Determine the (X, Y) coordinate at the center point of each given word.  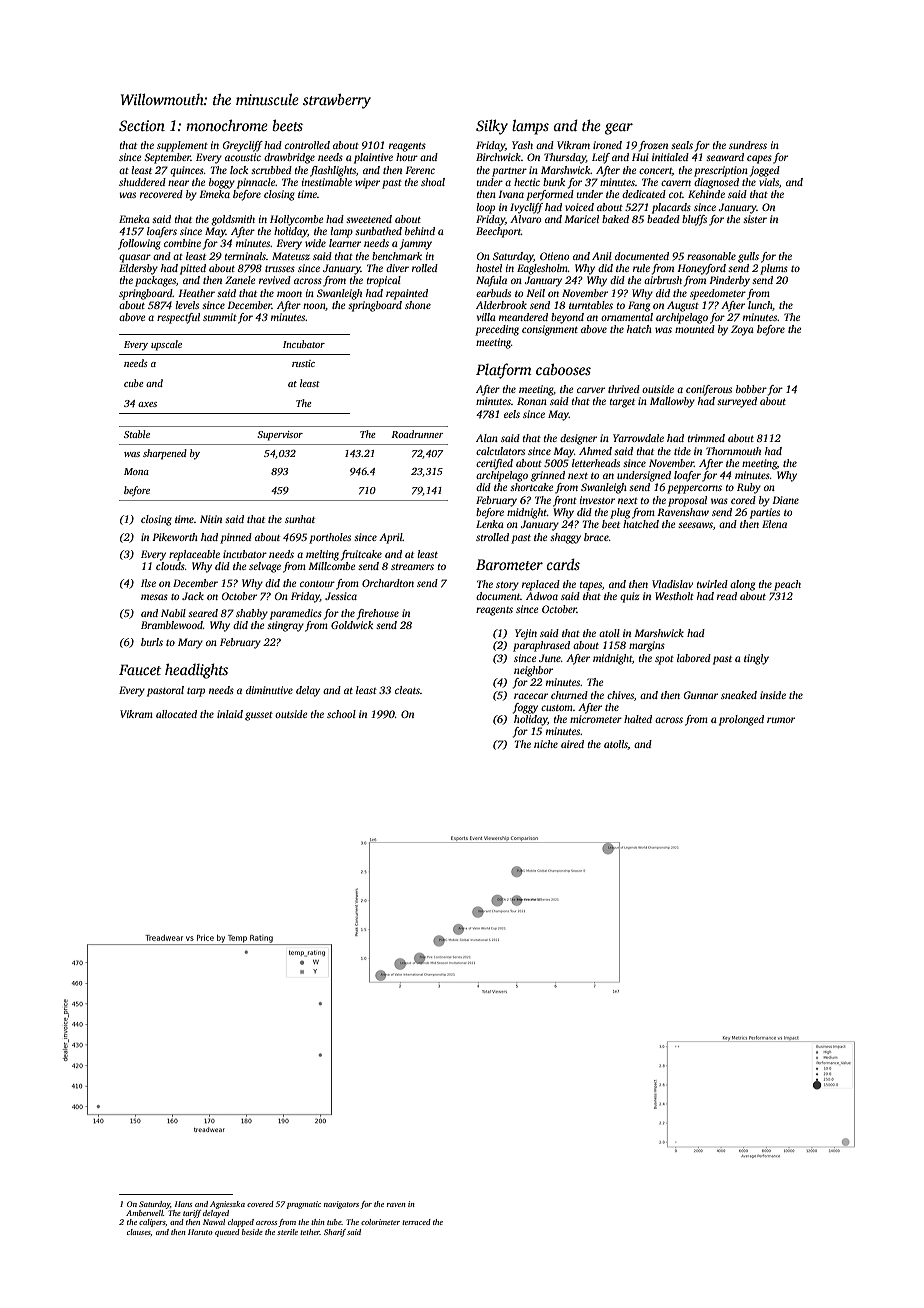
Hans (183, 1204)
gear (619, 129)
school (341, 714)
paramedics (296, 614)
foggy (525, 708)
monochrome (227, 125)
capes (759, 159)
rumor (781, 720)
